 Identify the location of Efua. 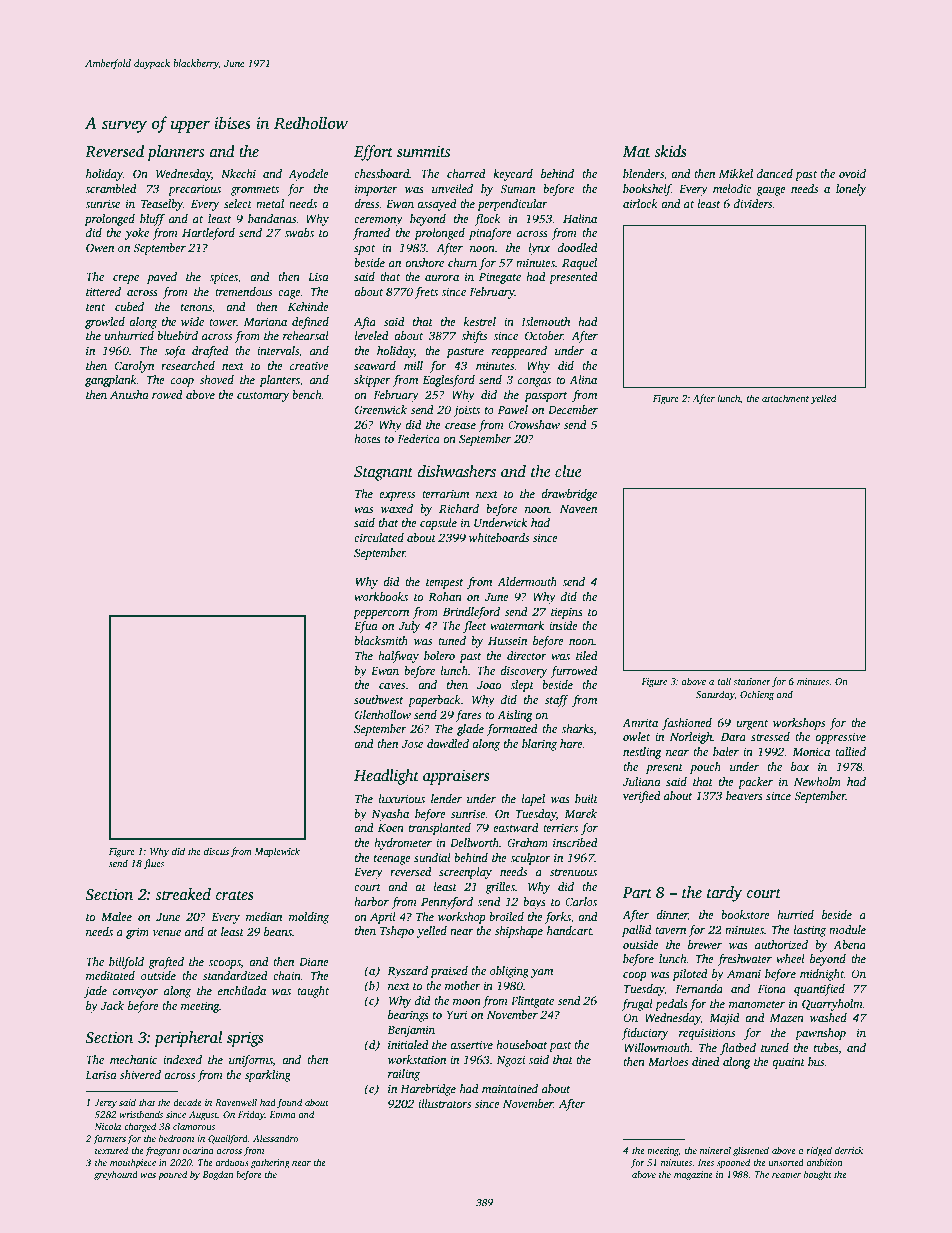
(366, 627).
